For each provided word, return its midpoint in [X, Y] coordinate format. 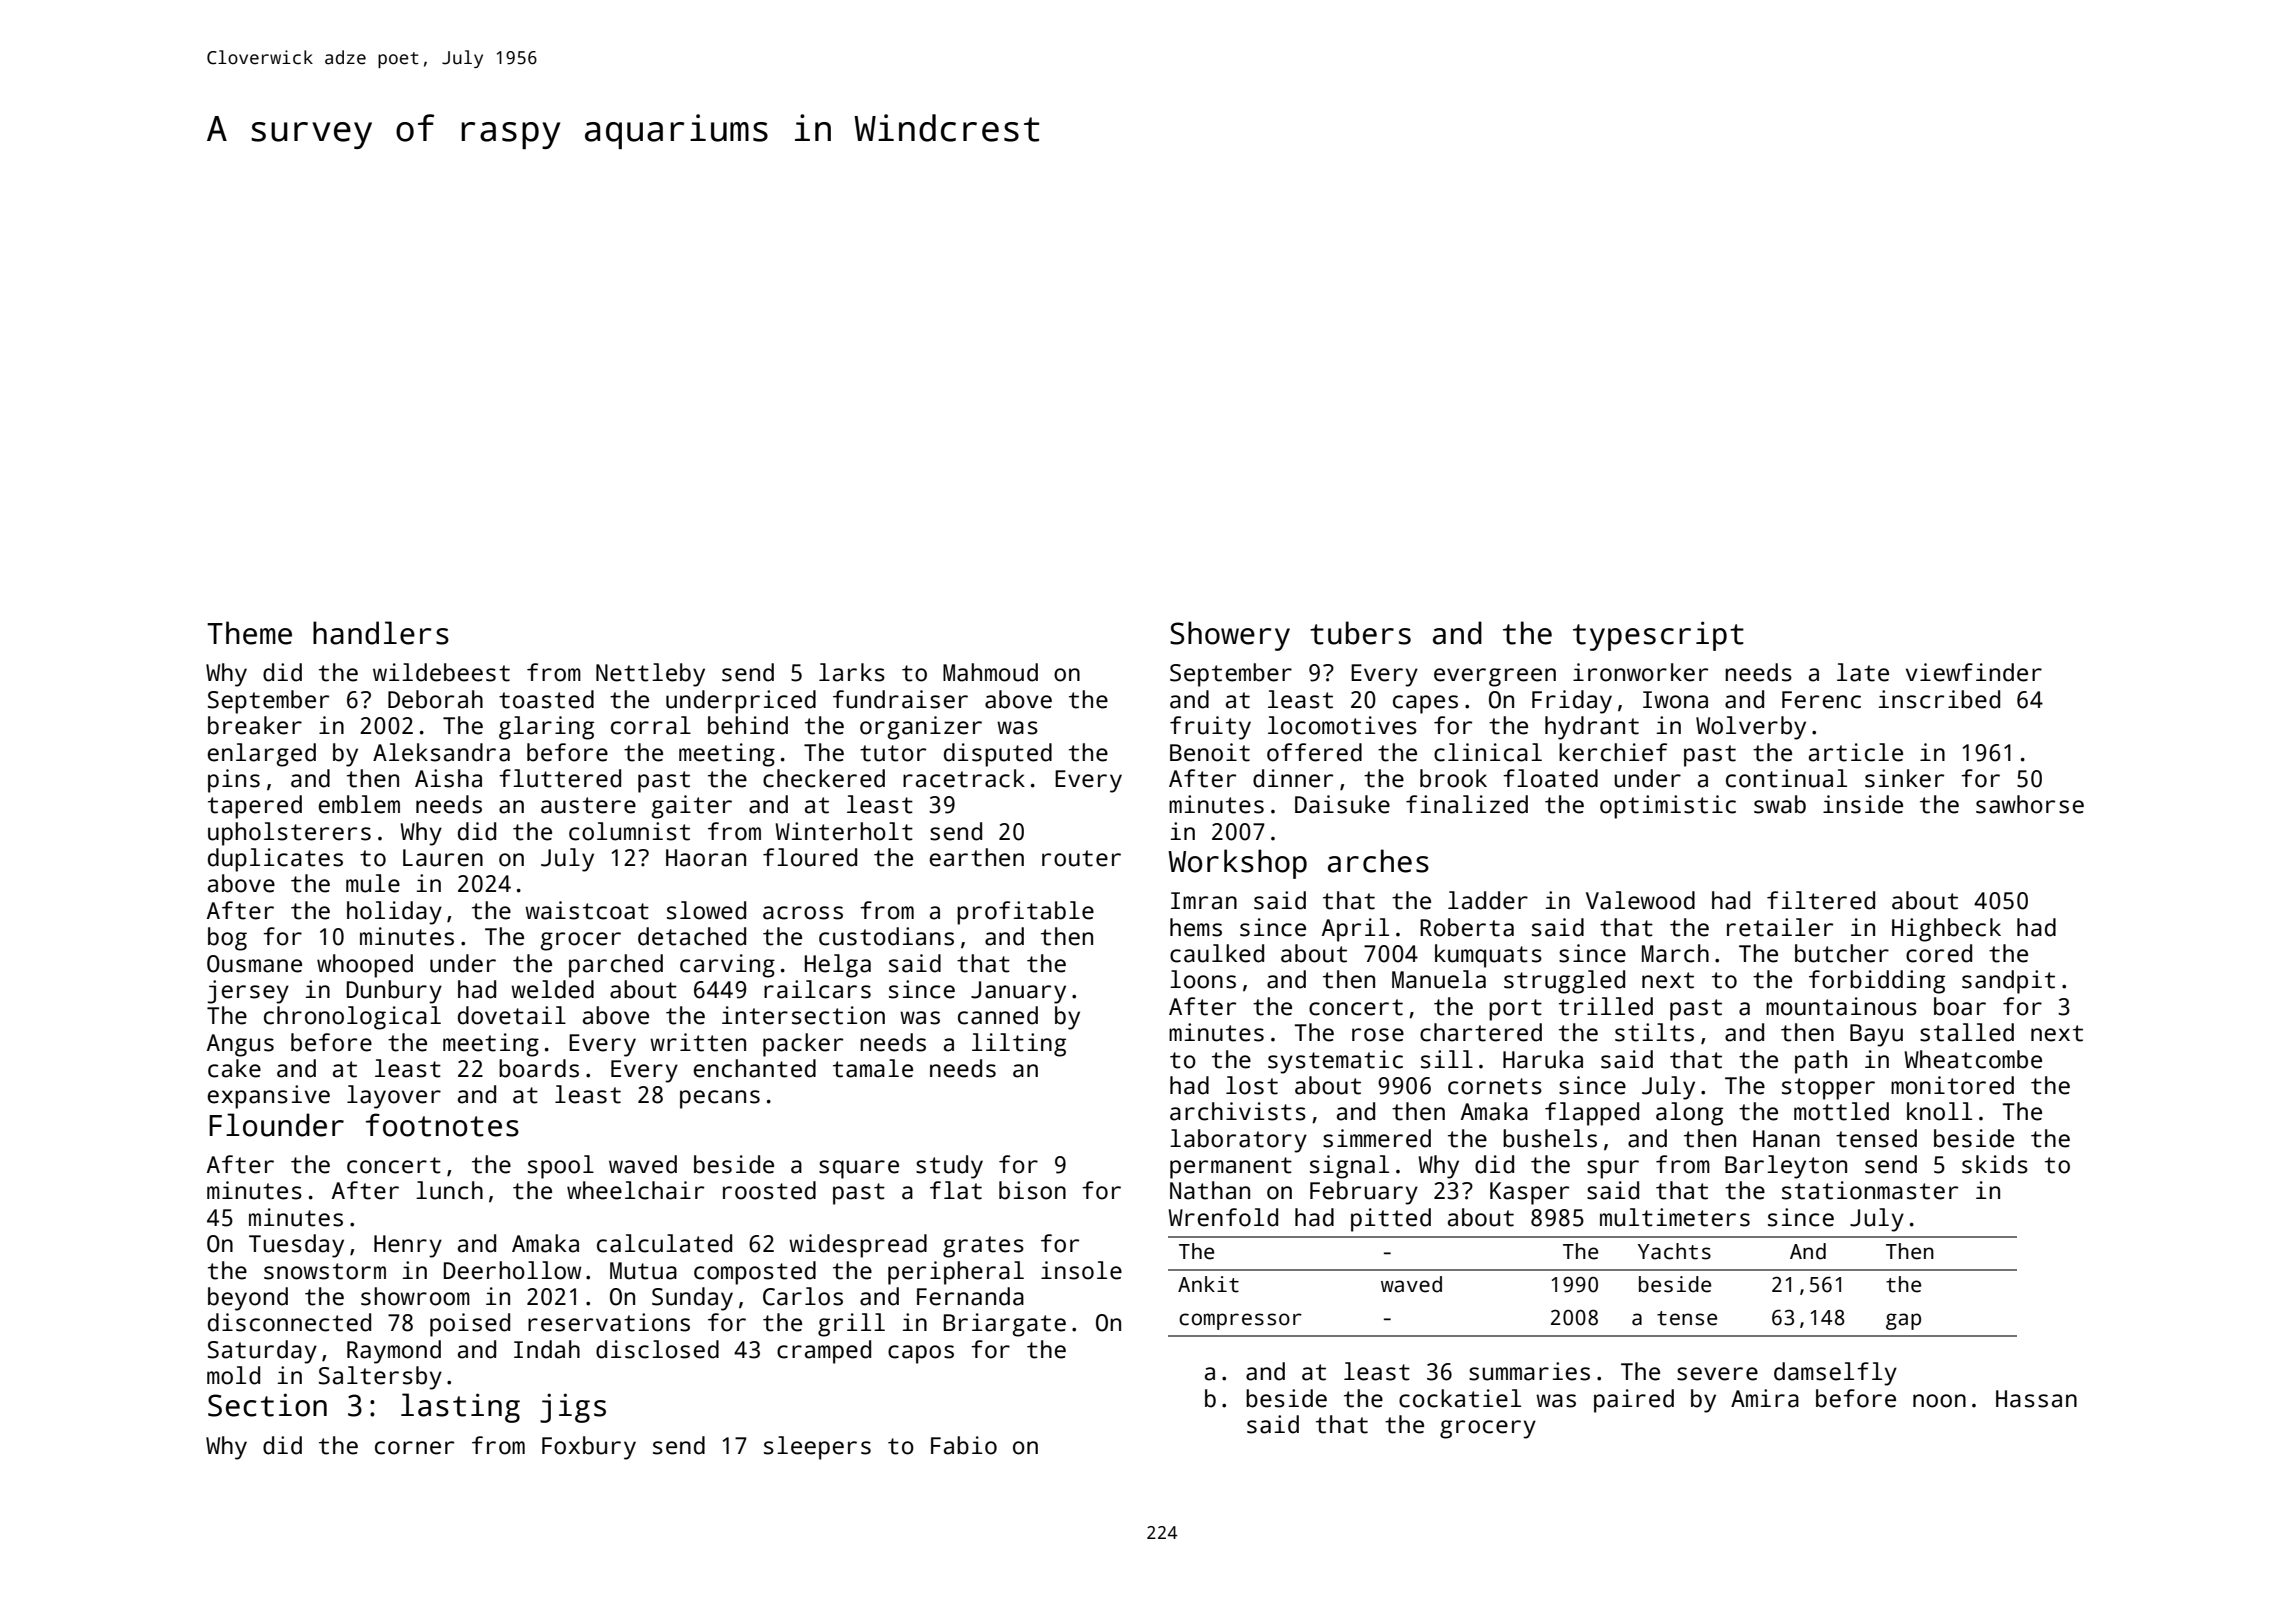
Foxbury [589, 1448]
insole [1081, 1270]
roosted [769, 1190]
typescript [1658, 636]
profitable [1025, 913]
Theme [249, 633]
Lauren [443, 858]
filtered [1821, 900]
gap [1903, 1321]
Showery [1230, 636]
